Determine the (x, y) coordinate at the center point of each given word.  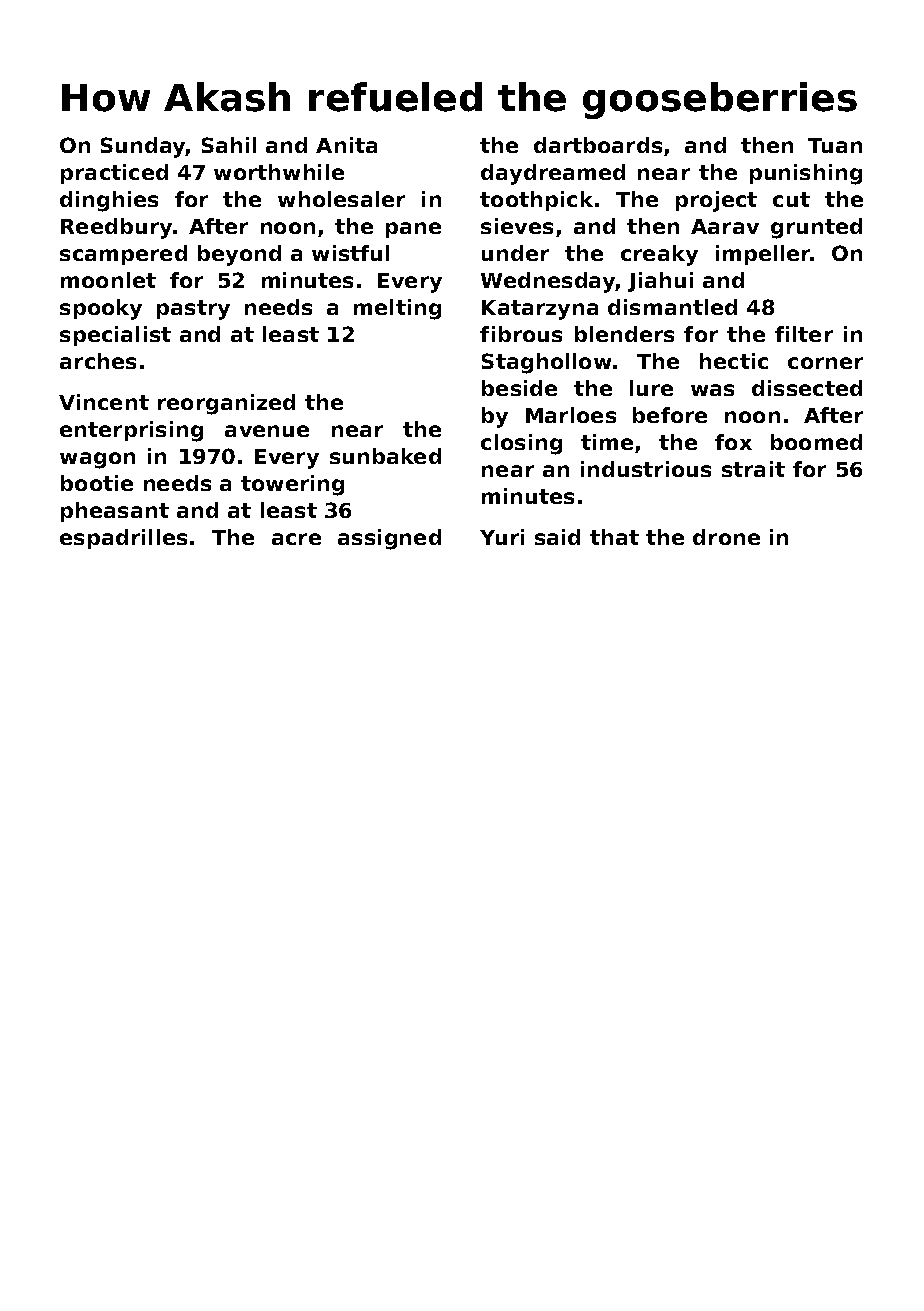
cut (791, 199)
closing (521, 444)
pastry (193, 310)
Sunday (143, 147)
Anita (346, 145)
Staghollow (546, 363)
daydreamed (553, 174)
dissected (807, 388)
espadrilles (123, 539)
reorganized (226, 404)
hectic (734, 361)
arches (98, 361)
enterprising (131, 431)
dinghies (109, 201)
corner (825, 363)
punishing (806, 174)
